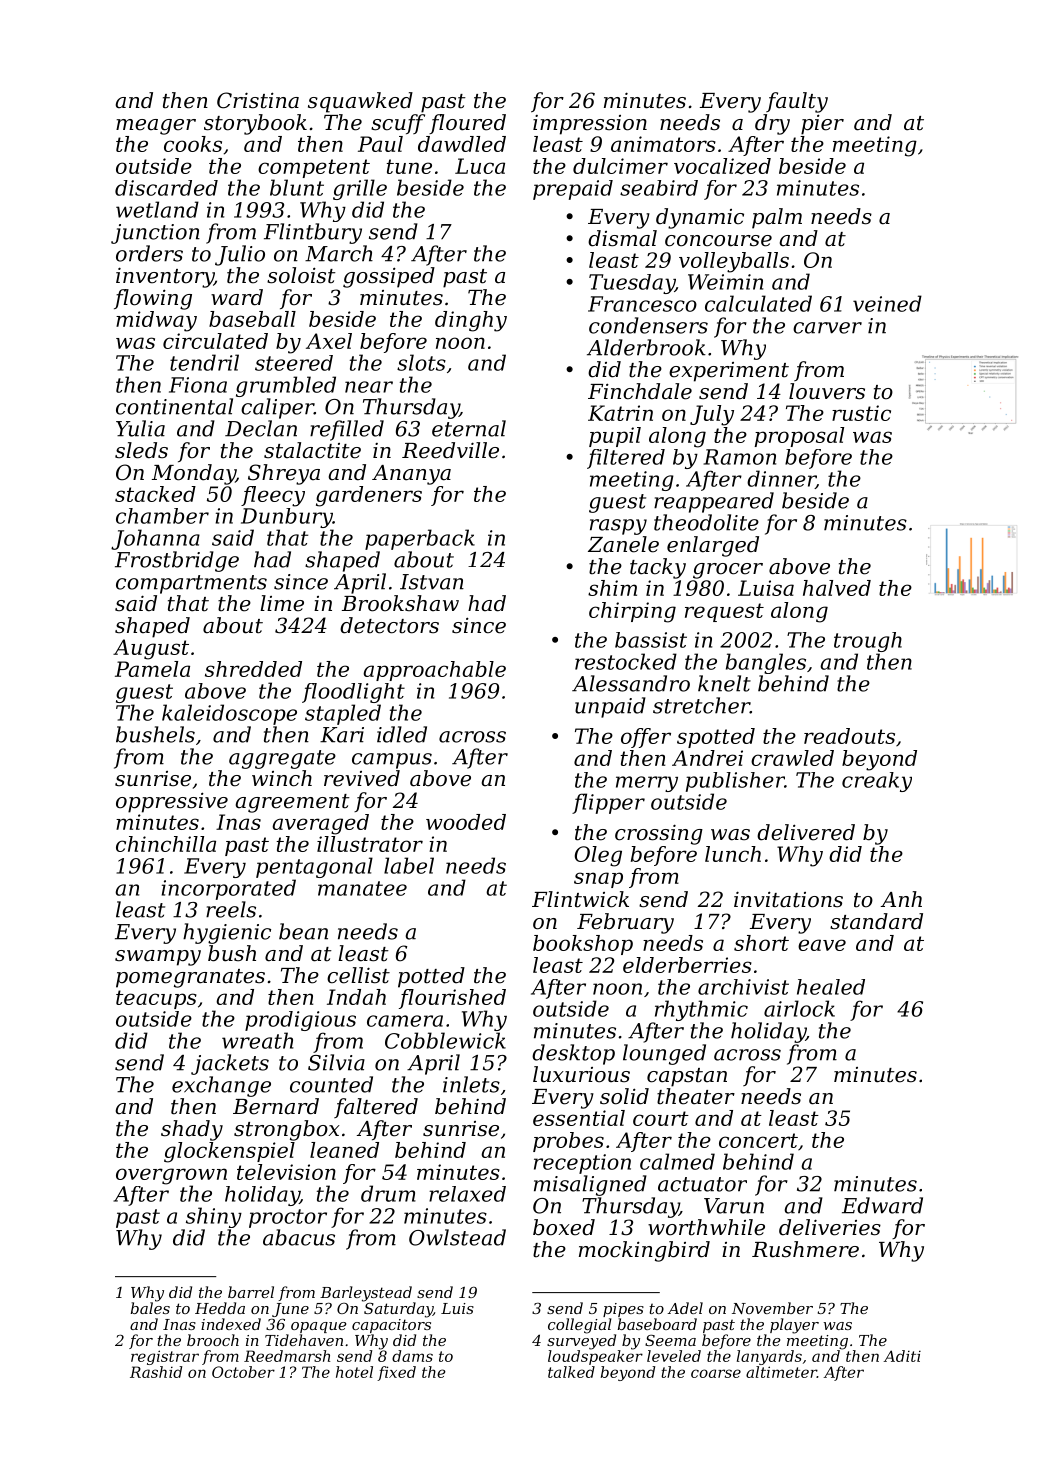 The width and height of the image is (1039, 1476). I want to click on talked, so click(571, 1372).
